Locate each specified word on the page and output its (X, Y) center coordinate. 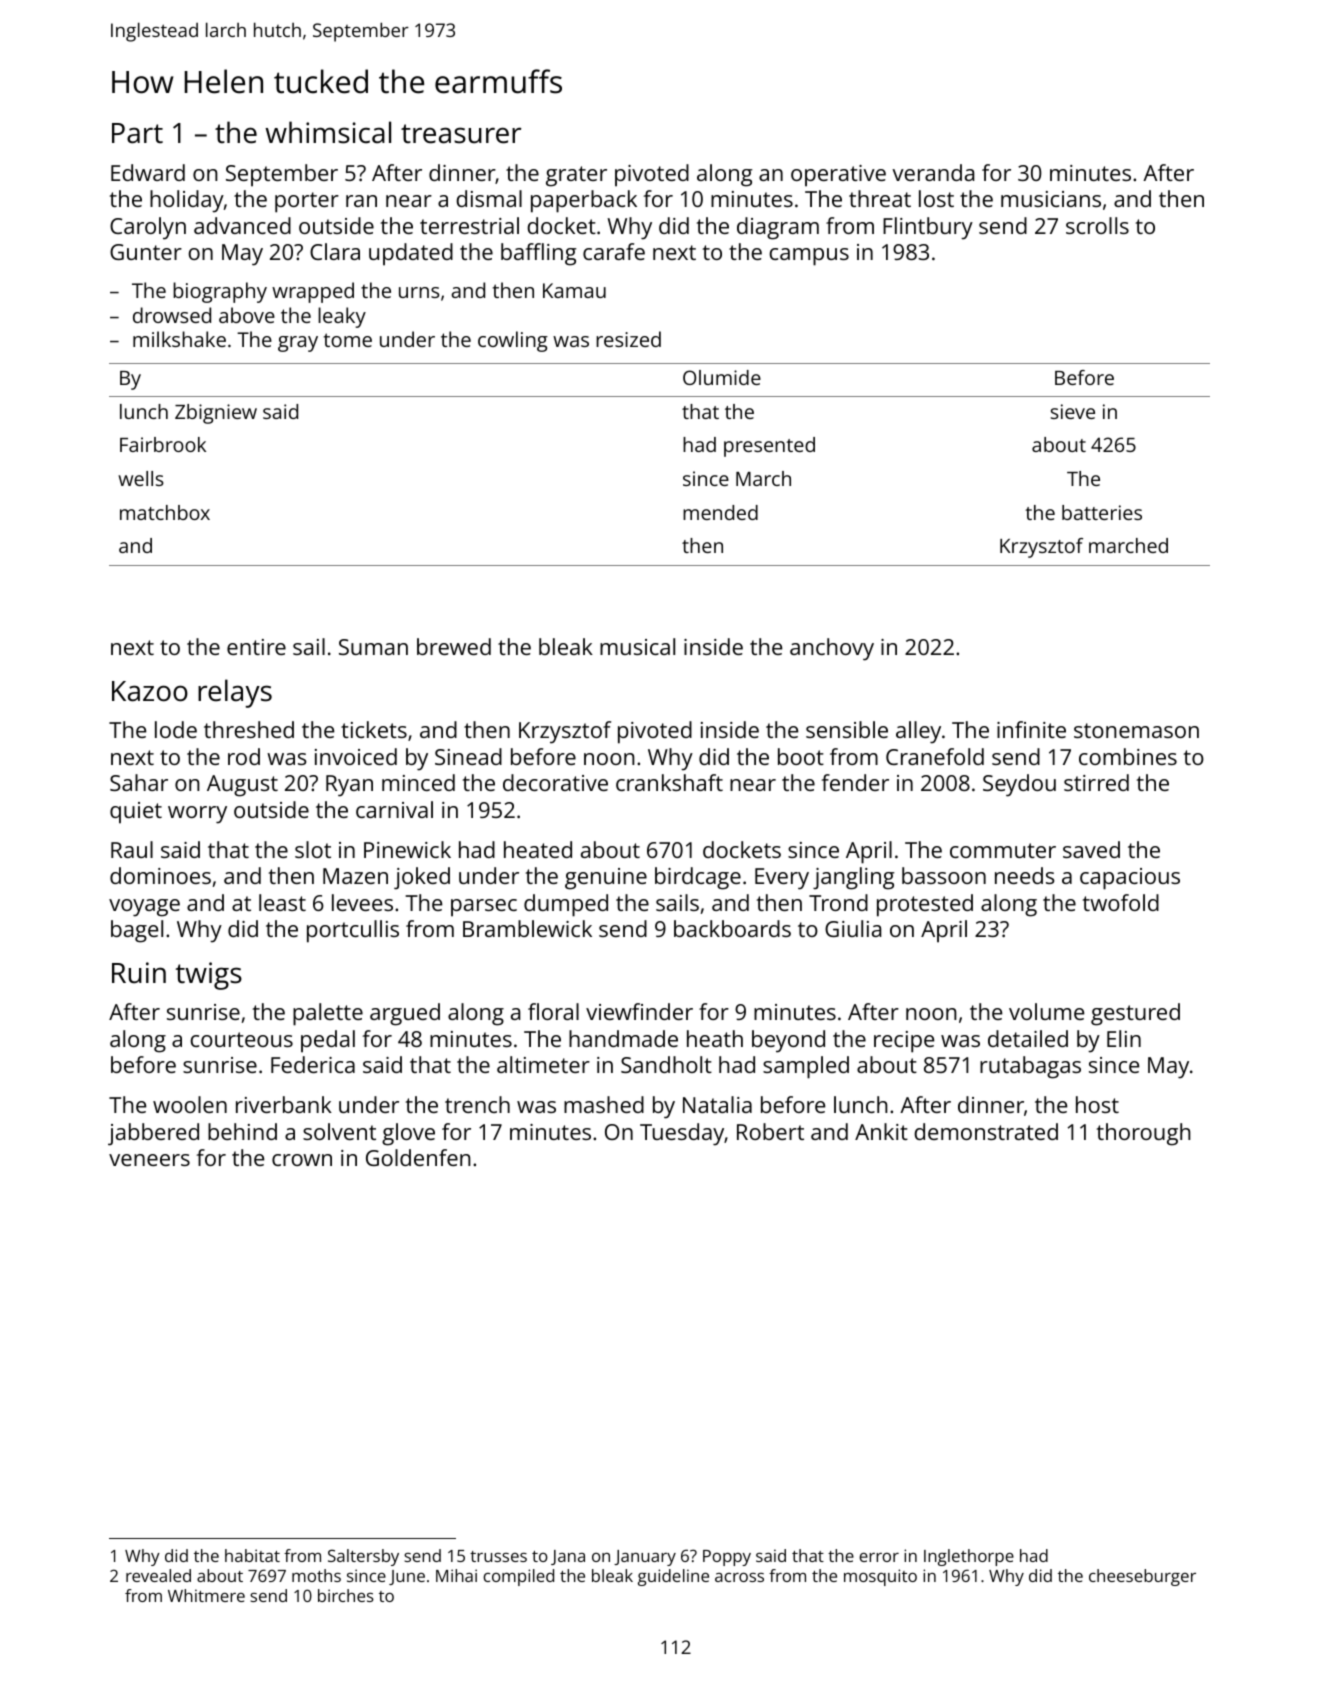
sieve (1073, 411)
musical (637, 646)
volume (1046, 1011)
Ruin (139, 972)
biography (220, 292)
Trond (838, 902)
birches (346, 1595)
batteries (1102, 512)
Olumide (722, 377)
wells (141, 478)
